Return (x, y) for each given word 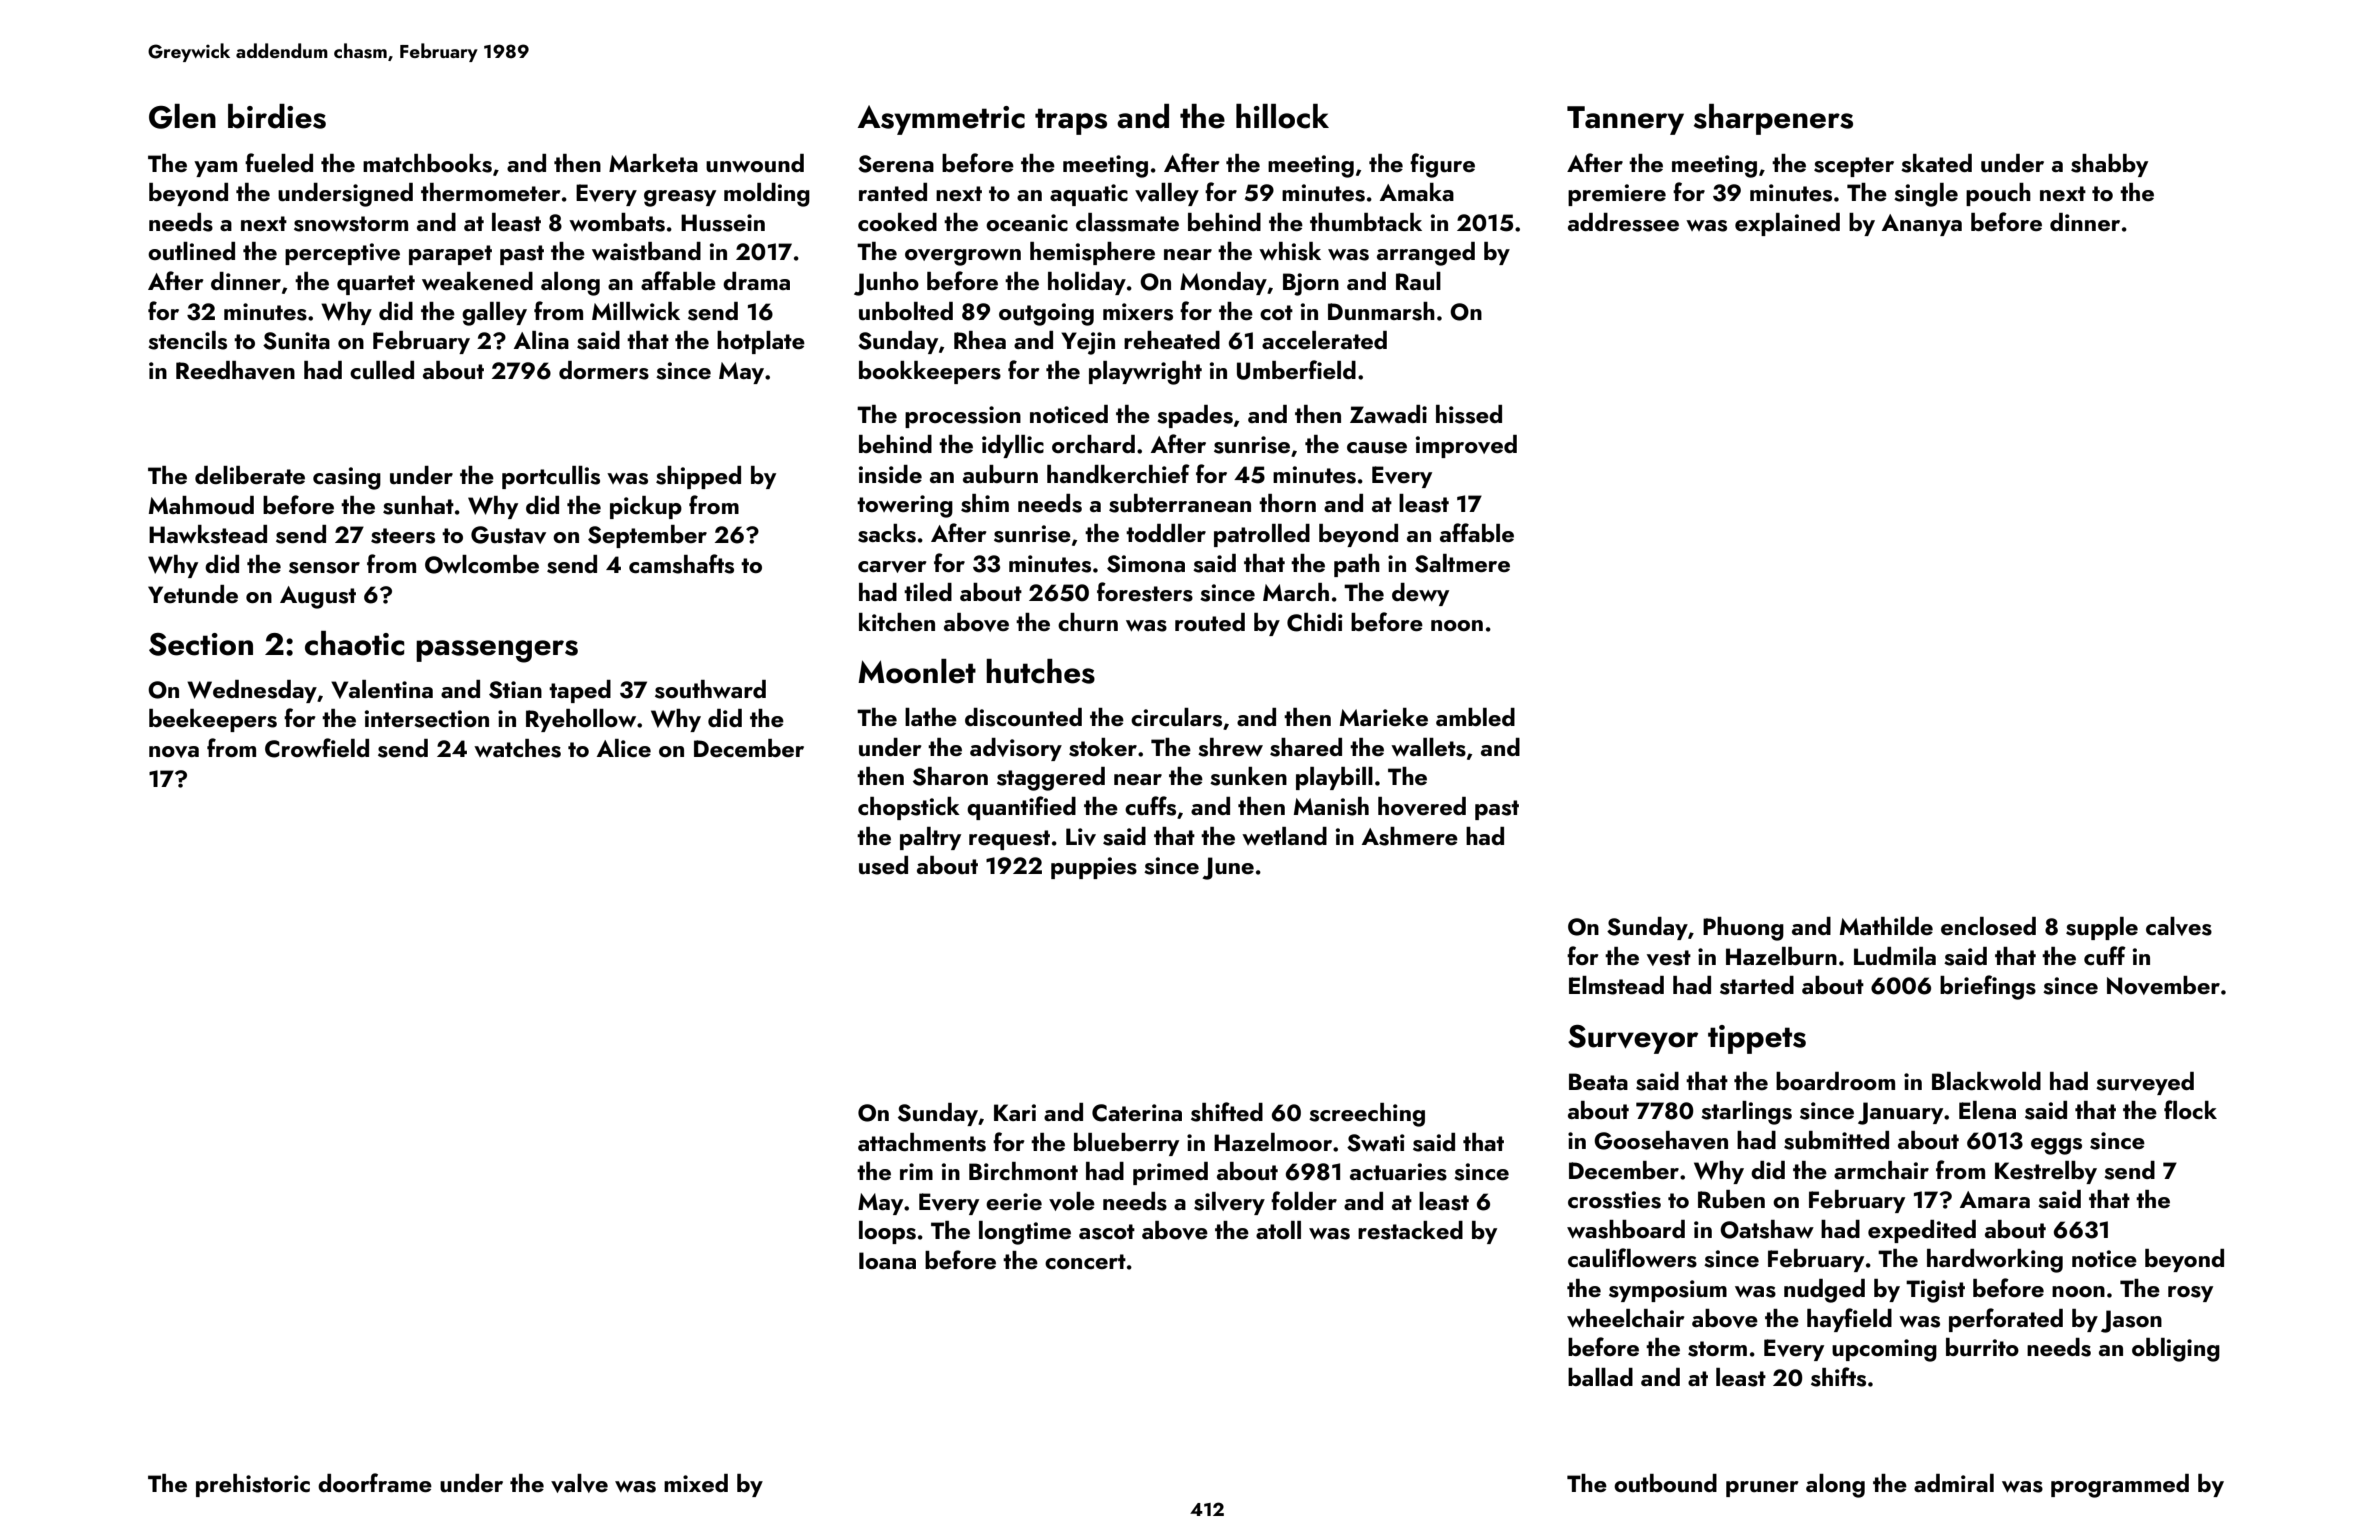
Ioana (887, 1260)
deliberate (250, 475)
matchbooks (427, 163)
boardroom (1835, 1081)
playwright (1145, 373)
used (883, 865)
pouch (1998, 194)
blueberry (1126, 1144)
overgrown (963, 257)
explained (1787, 224)
